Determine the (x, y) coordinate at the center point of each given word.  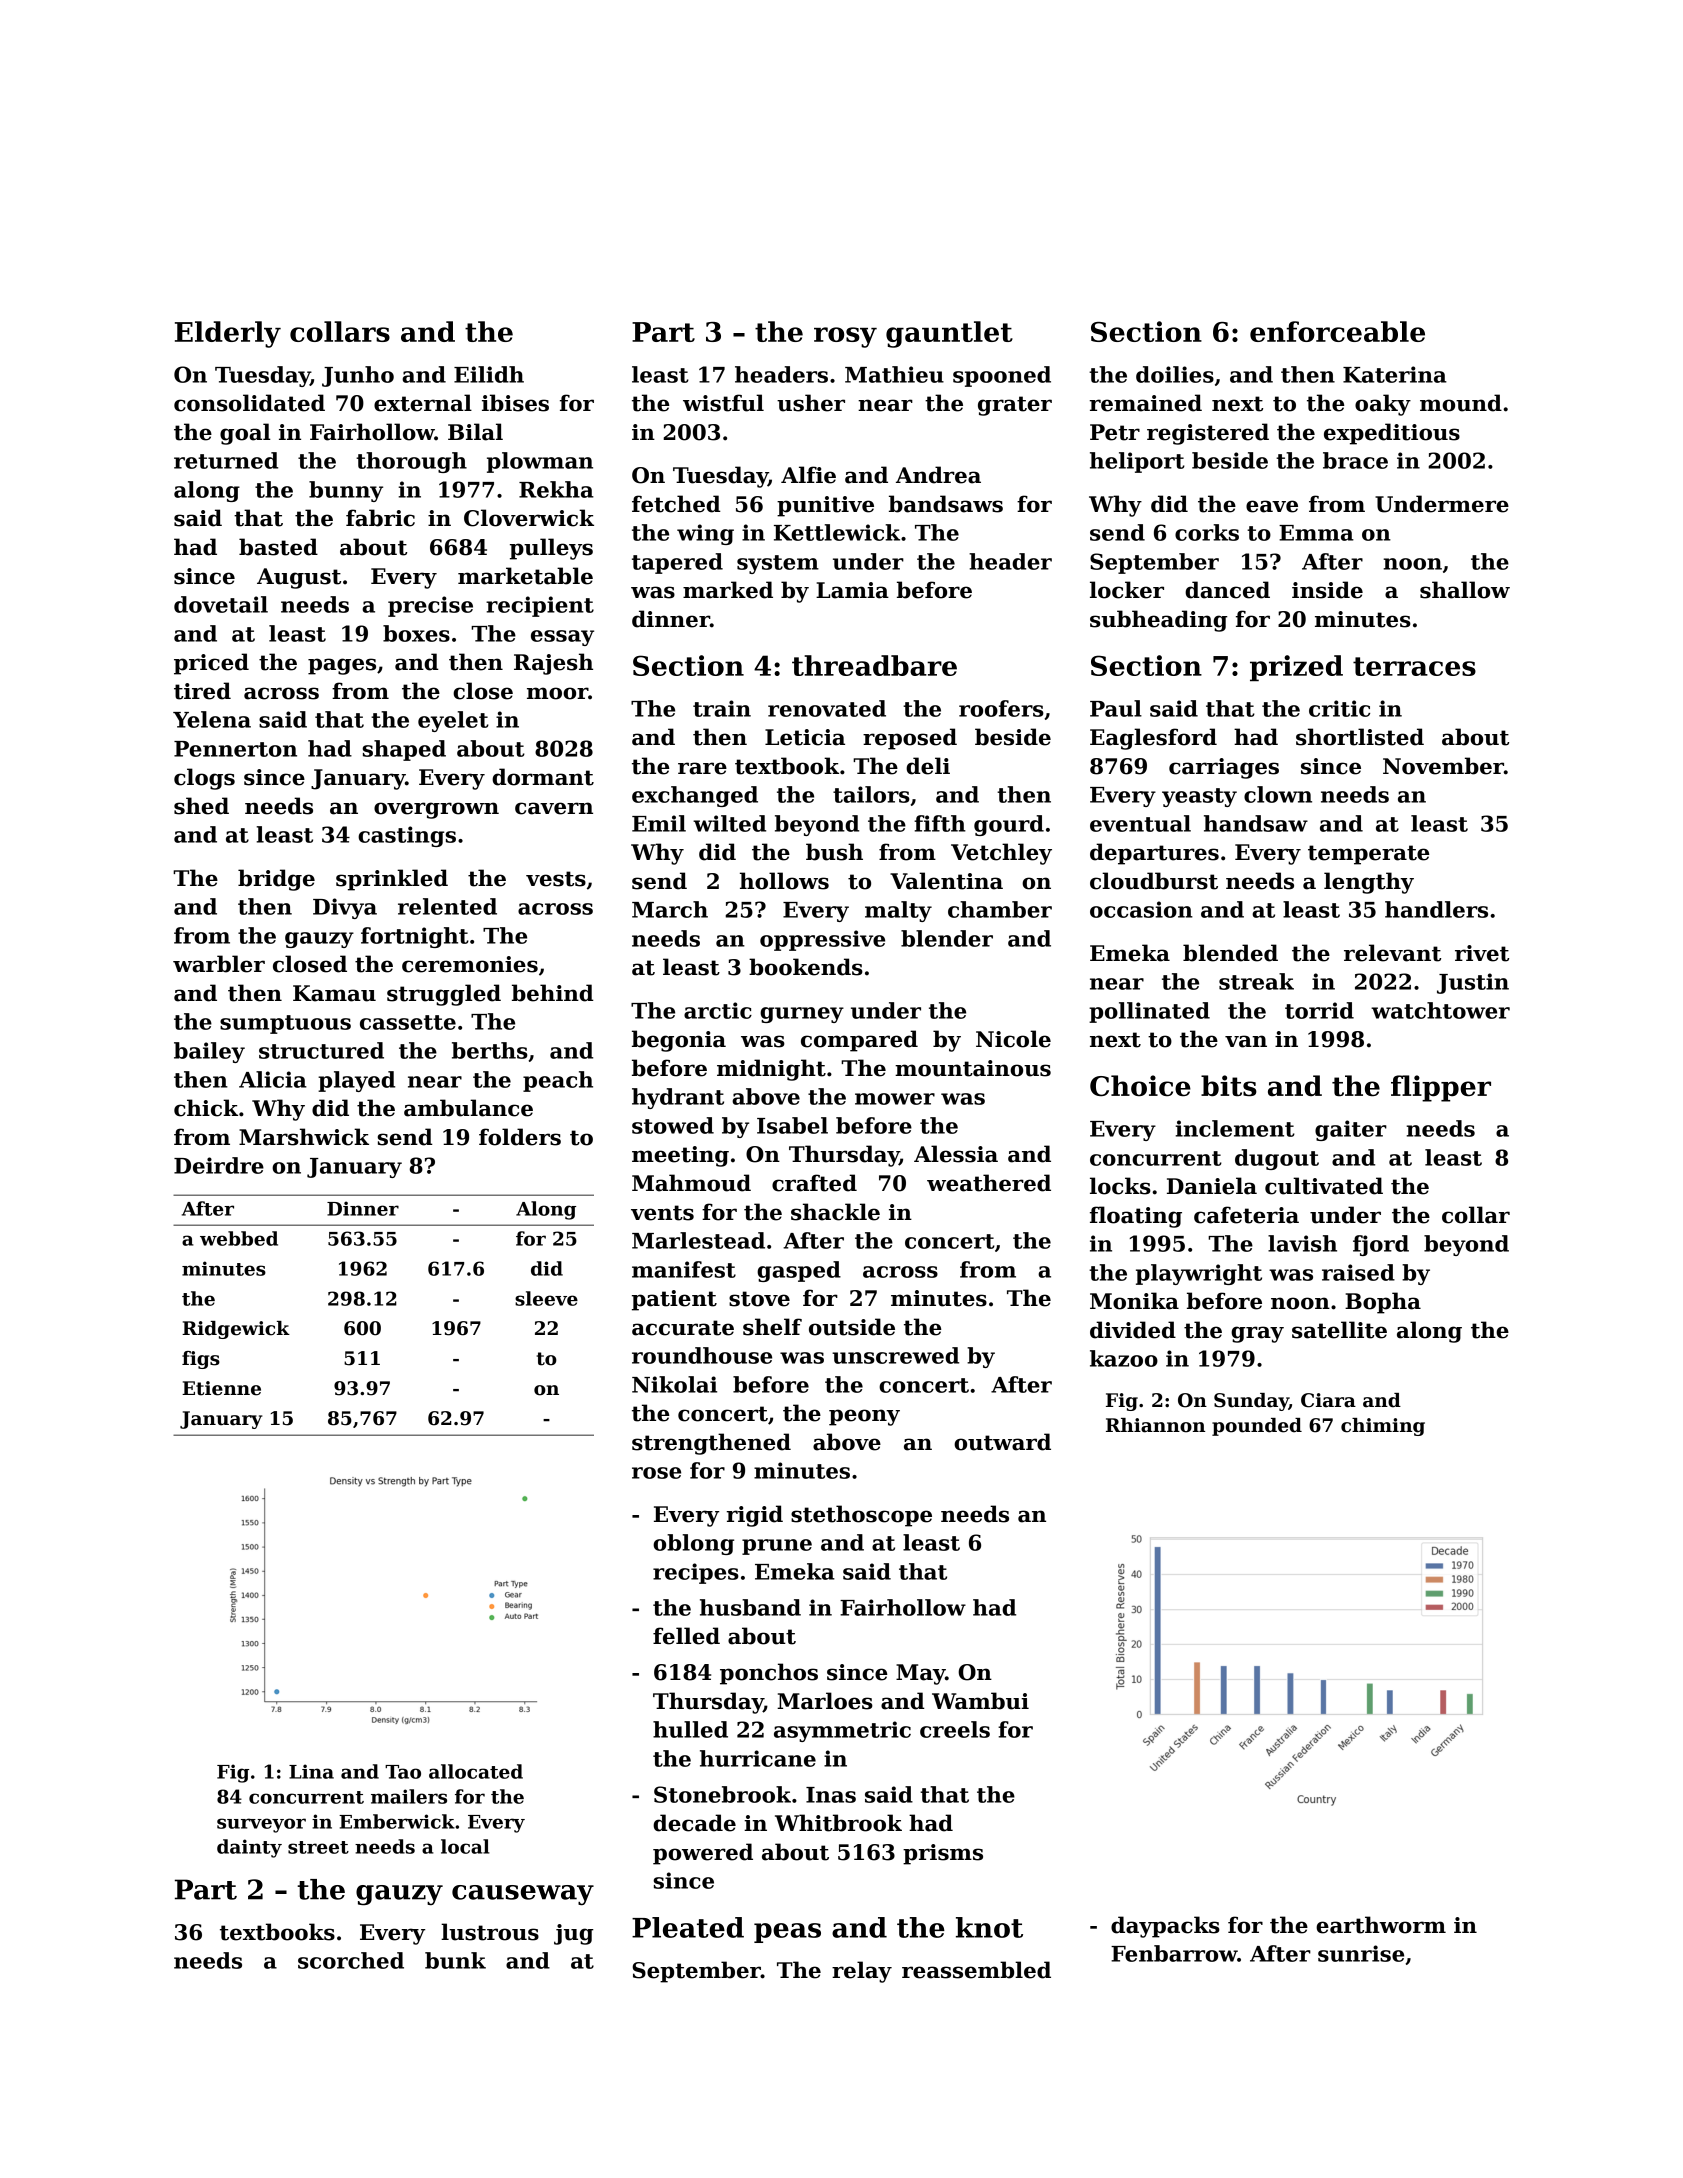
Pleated (688, 1927)
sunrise (1361, 1953)
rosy (845, 337)
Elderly (228, 334)
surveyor (261, 1825)
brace (1355, 460)
